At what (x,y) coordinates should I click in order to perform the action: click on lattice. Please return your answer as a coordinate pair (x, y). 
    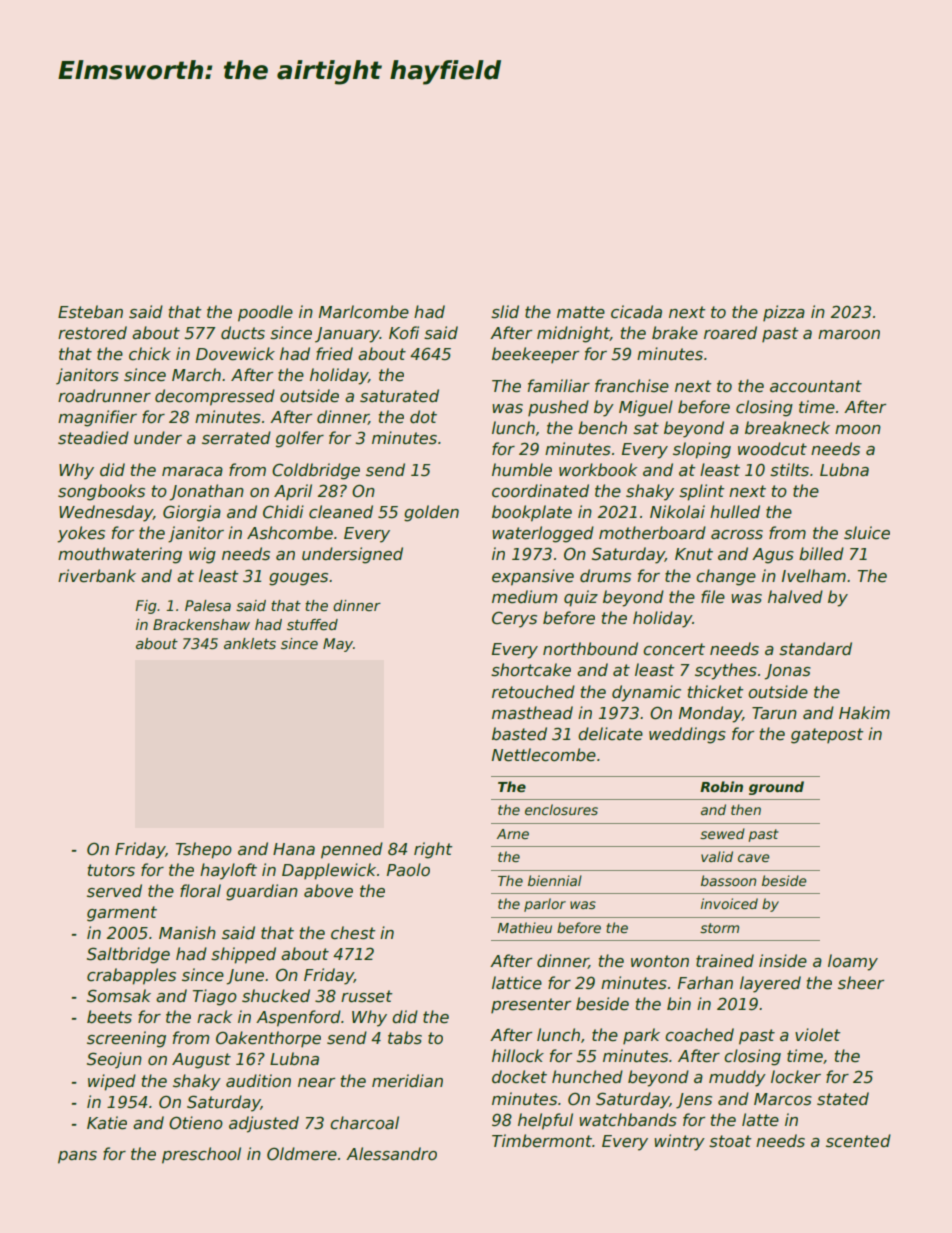
    Looking at the image, I should click on (517, 983).
